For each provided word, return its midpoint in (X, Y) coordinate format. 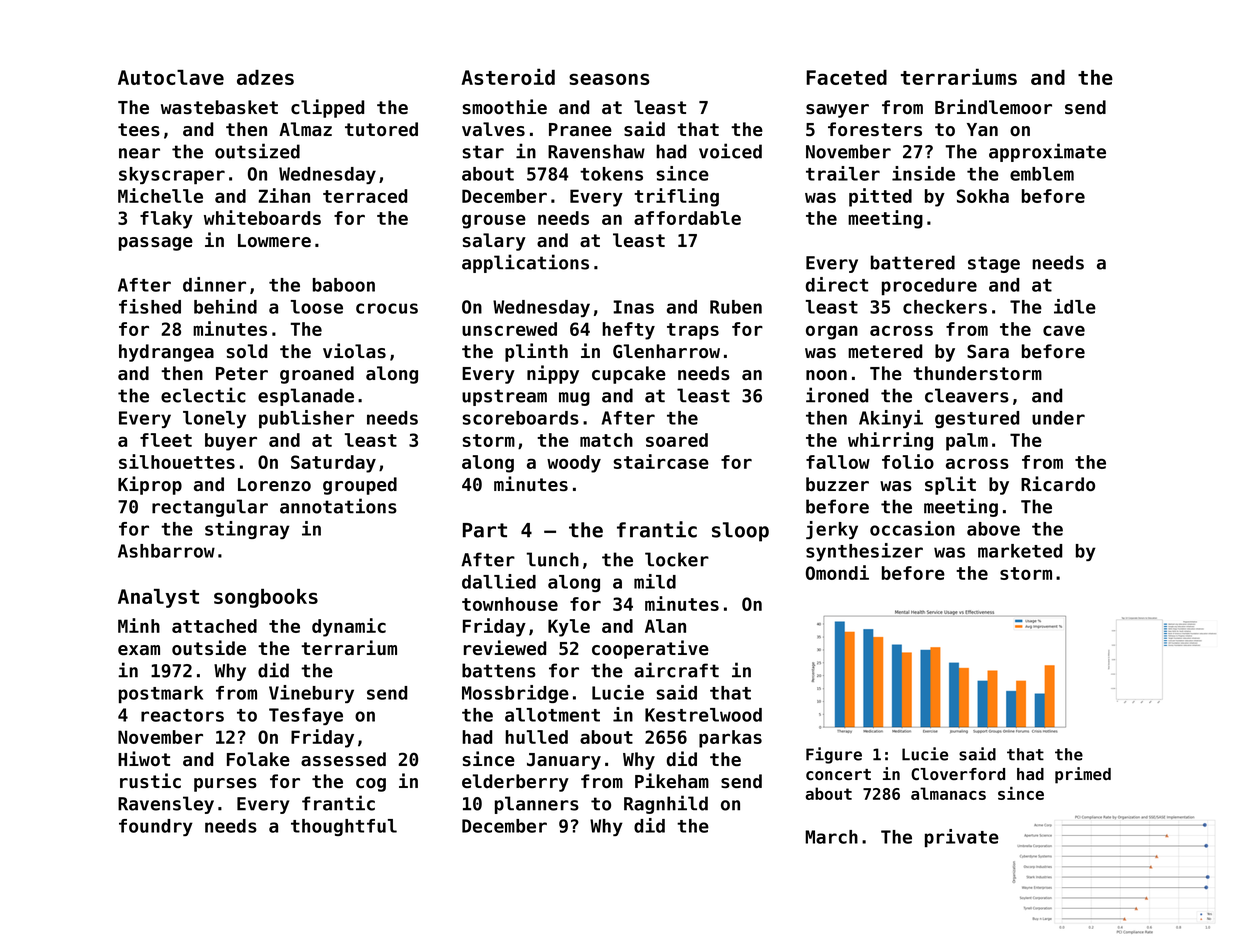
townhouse (510, 604)
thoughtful (344, 827)
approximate (1047, 152)
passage (156, 244)
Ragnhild (666, 804)
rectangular (210, 508)
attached (214, 626)
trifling (676, 197)
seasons (609, 79)
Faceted (846, 77)
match (606, 440)
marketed (1020, 551)
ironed (837, 395)
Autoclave (171, 77)
